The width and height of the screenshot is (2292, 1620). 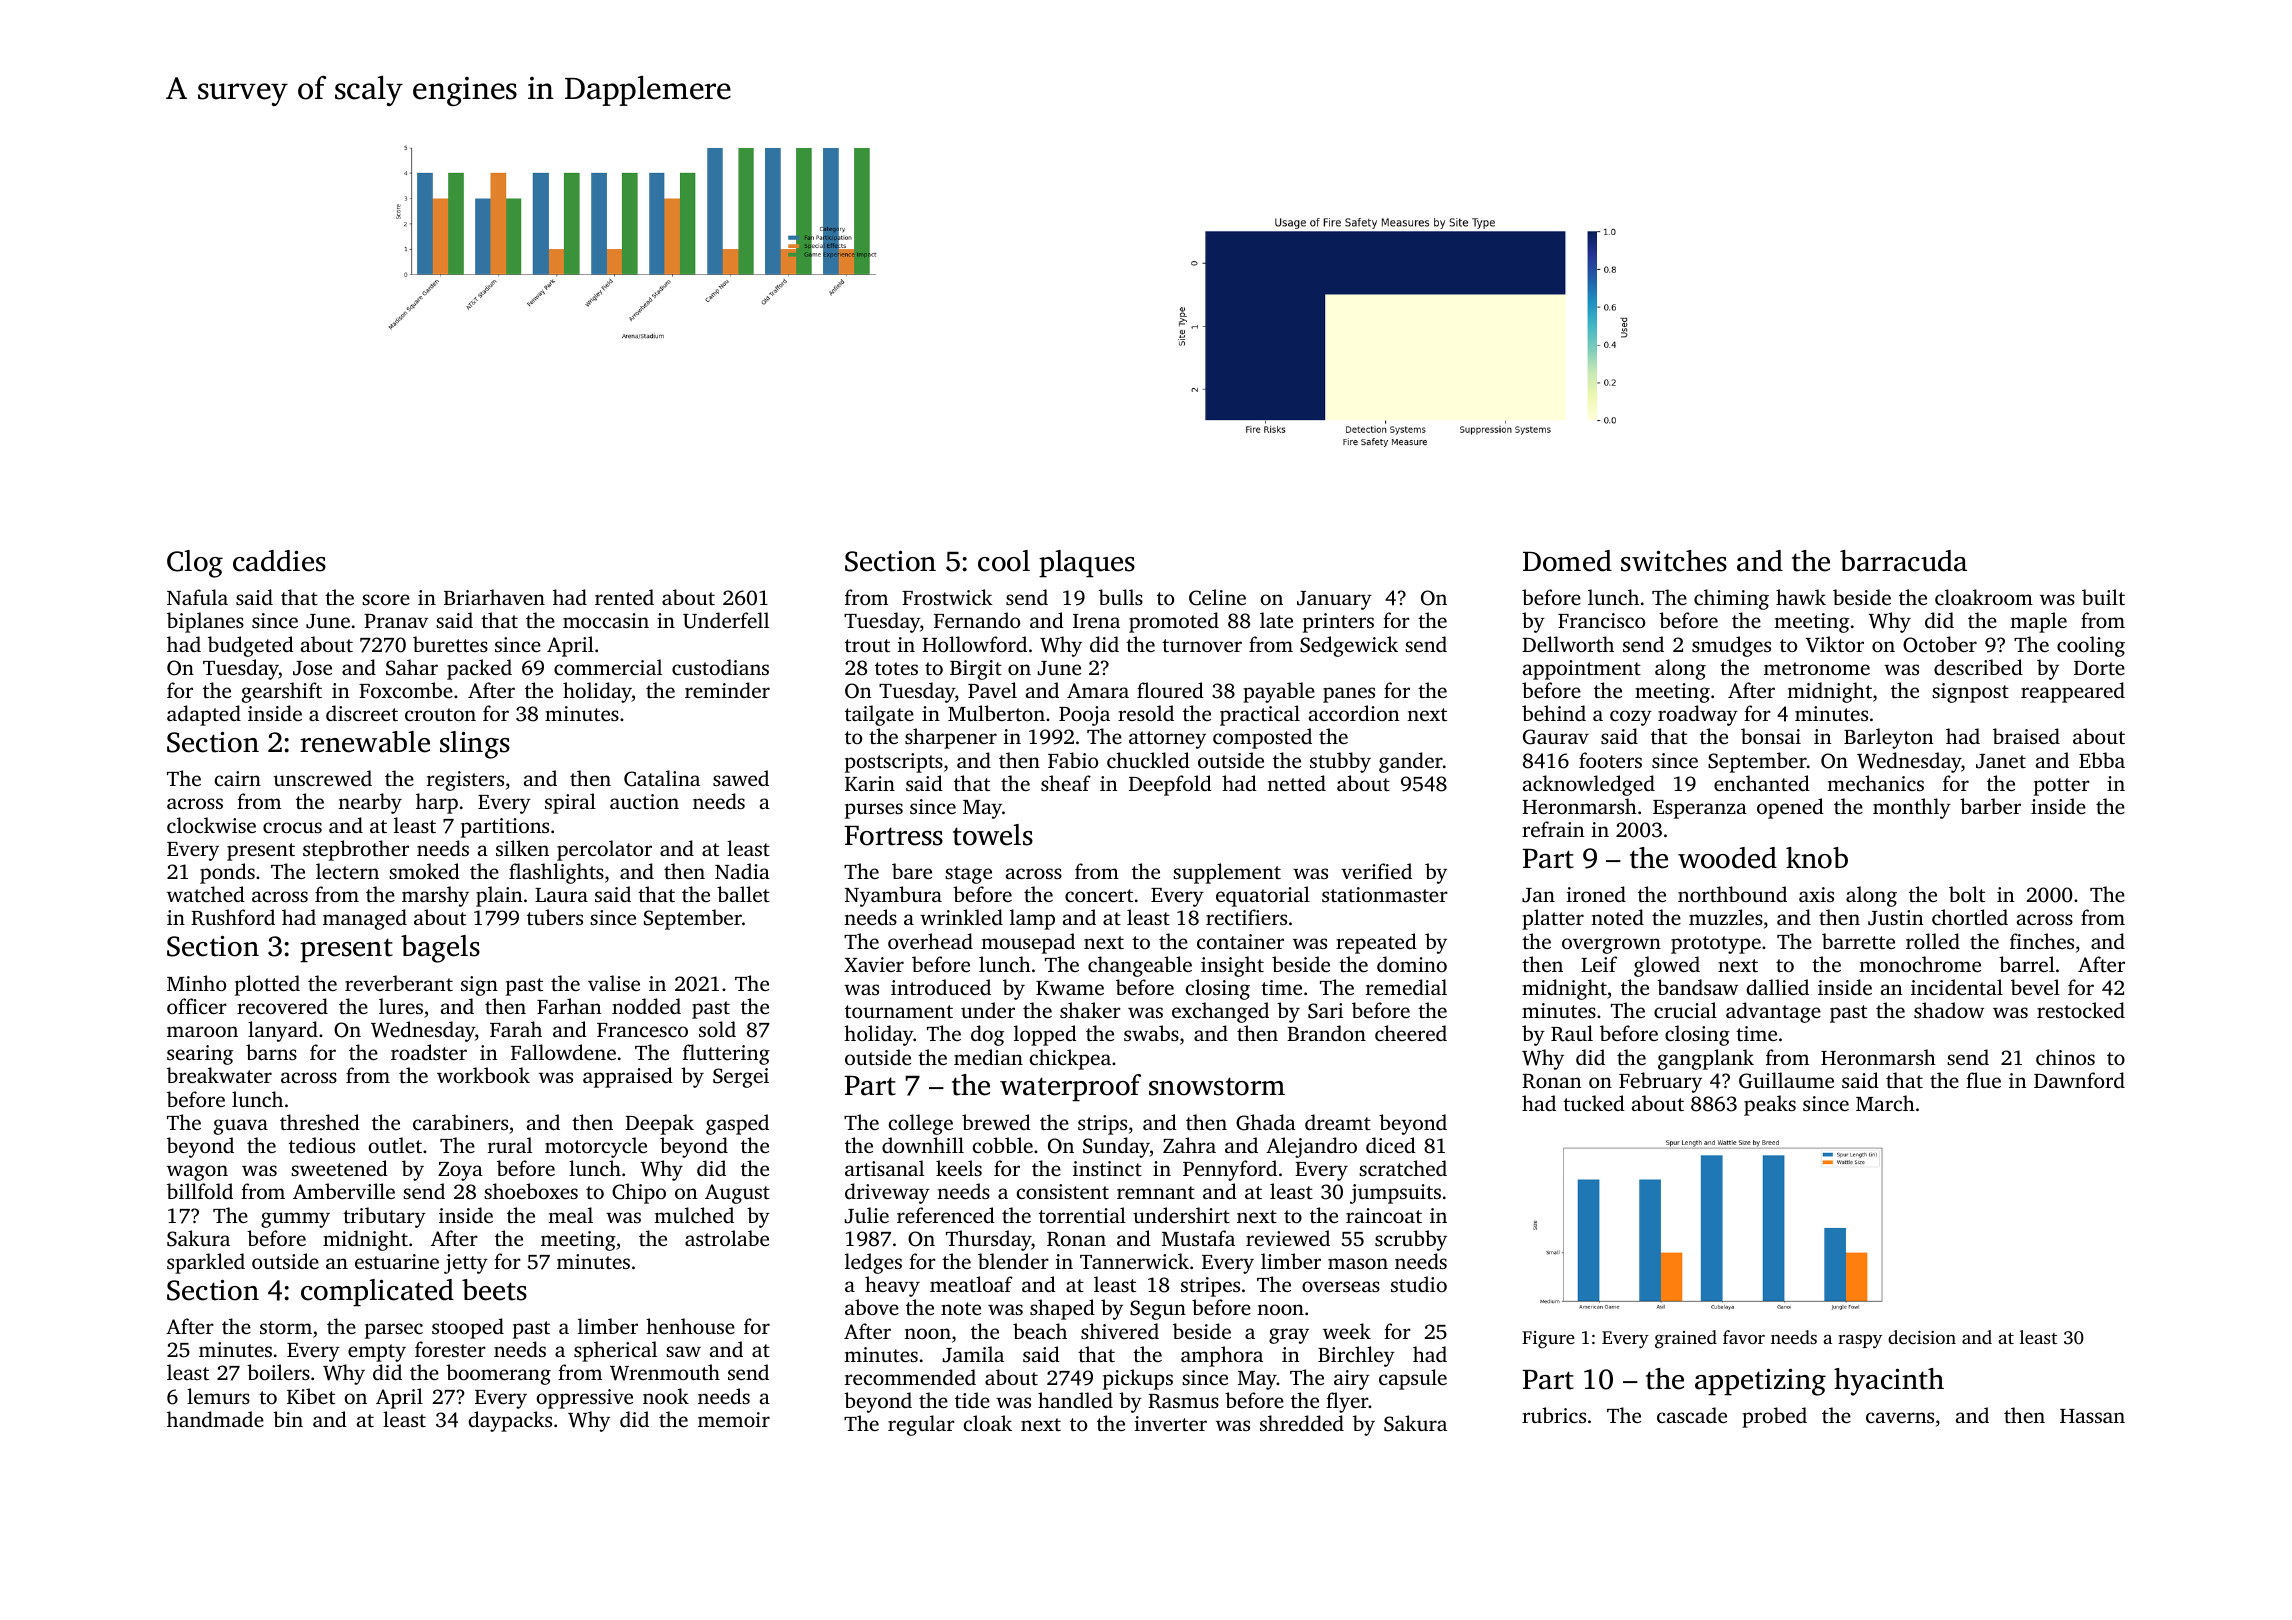 What do you see at coordinates (1296, 783) in the screenshot?
I see `netted` at bounding box center [1296, 783].
